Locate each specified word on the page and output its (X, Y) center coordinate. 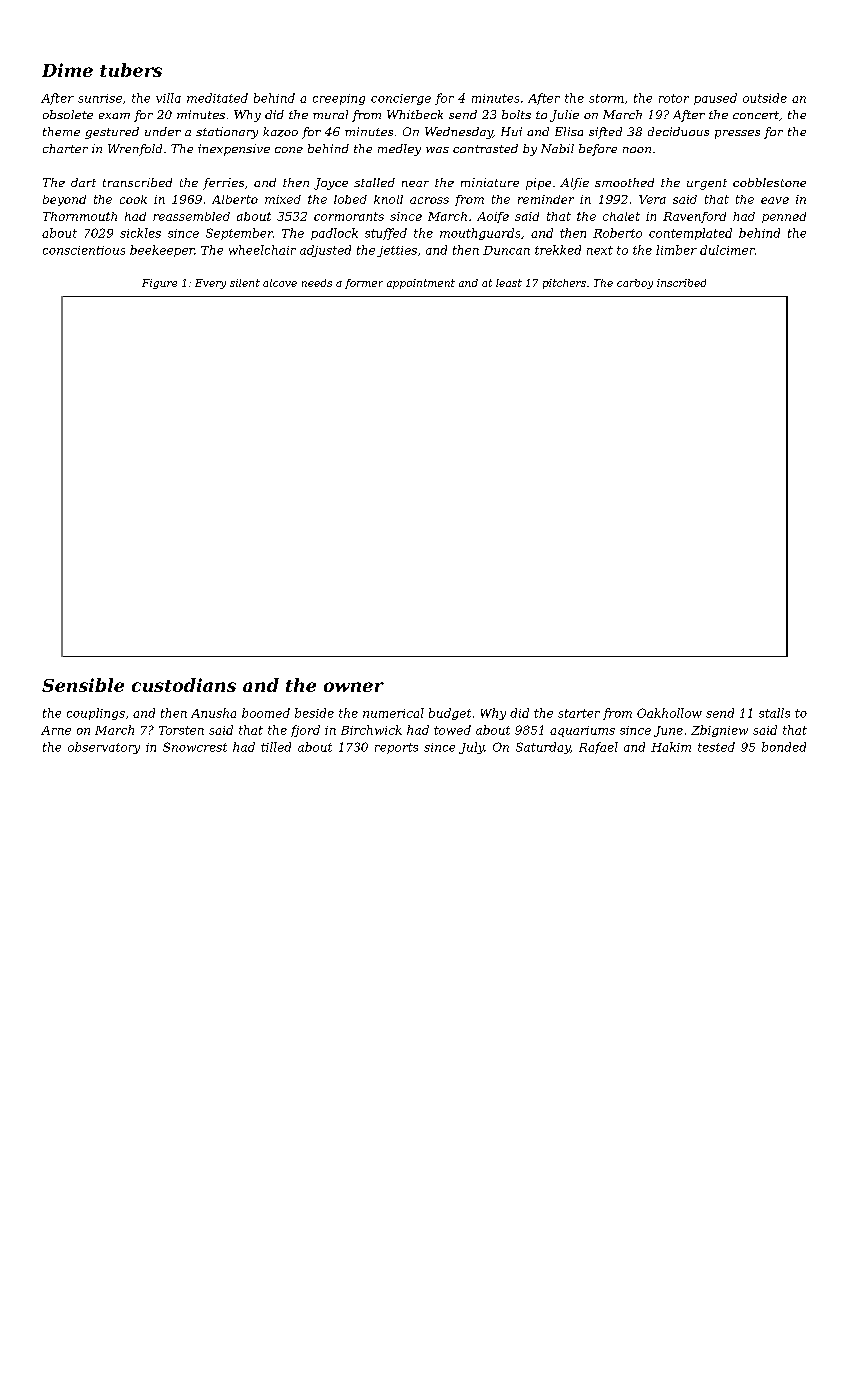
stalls (774, 713)
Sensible (83, 685)
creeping (339, 99)
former (364, 284)
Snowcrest (195, 747)
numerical (393, 713)
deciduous (678, 131)
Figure (159, 284)
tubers (131, 70)
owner (354, 687)
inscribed (681, 283)
